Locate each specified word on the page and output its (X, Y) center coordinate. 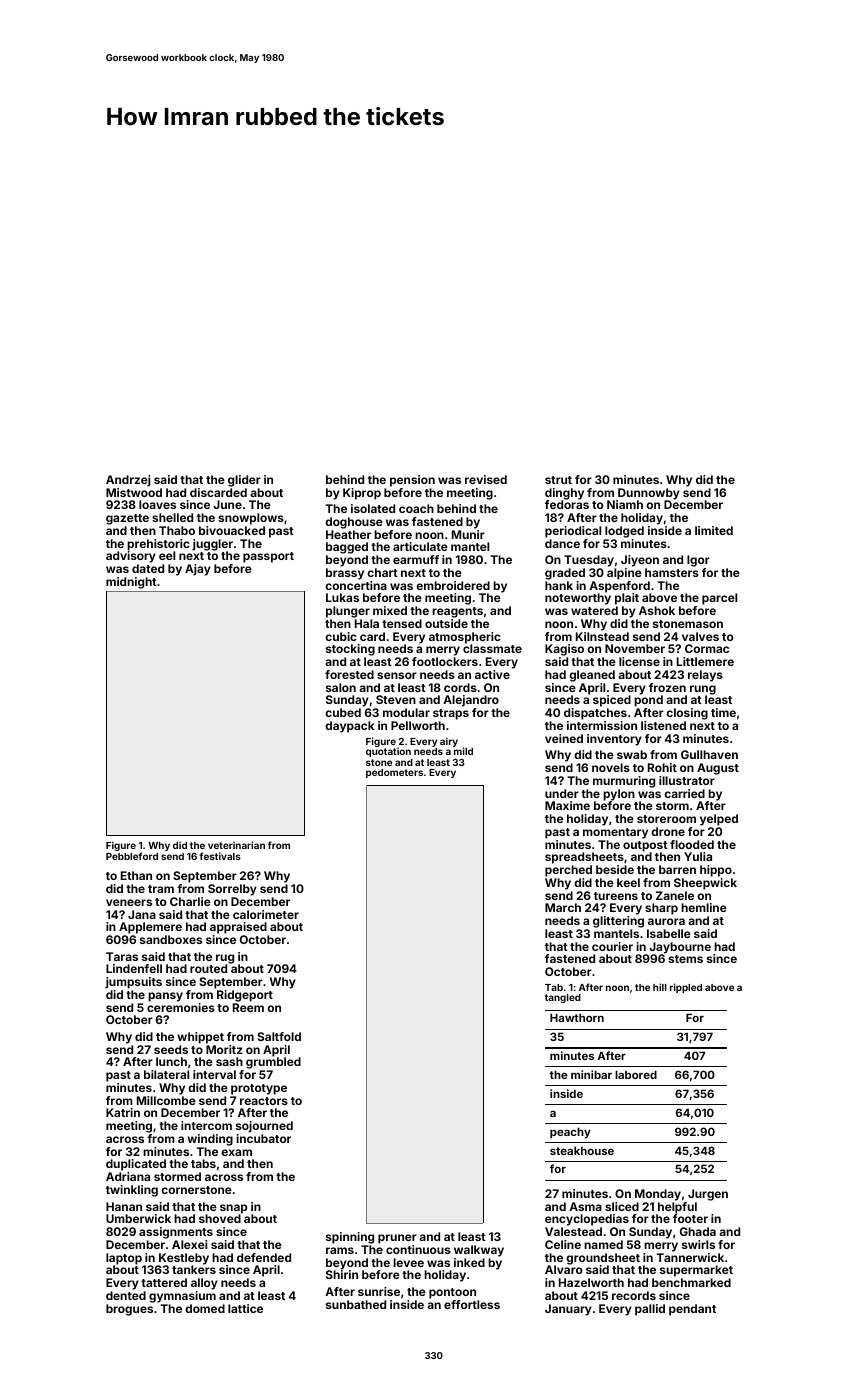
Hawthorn (577, 1017)
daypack (349, 727)
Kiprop (362, 494)
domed (205, 1308)
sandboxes (171, 939)
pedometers (394, 773)
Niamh (625, 504)
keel (628, 882)
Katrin (123, 1112)
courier (612, 946)
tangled (563, 998)
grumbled (273, 1063)
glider (244, 481)
